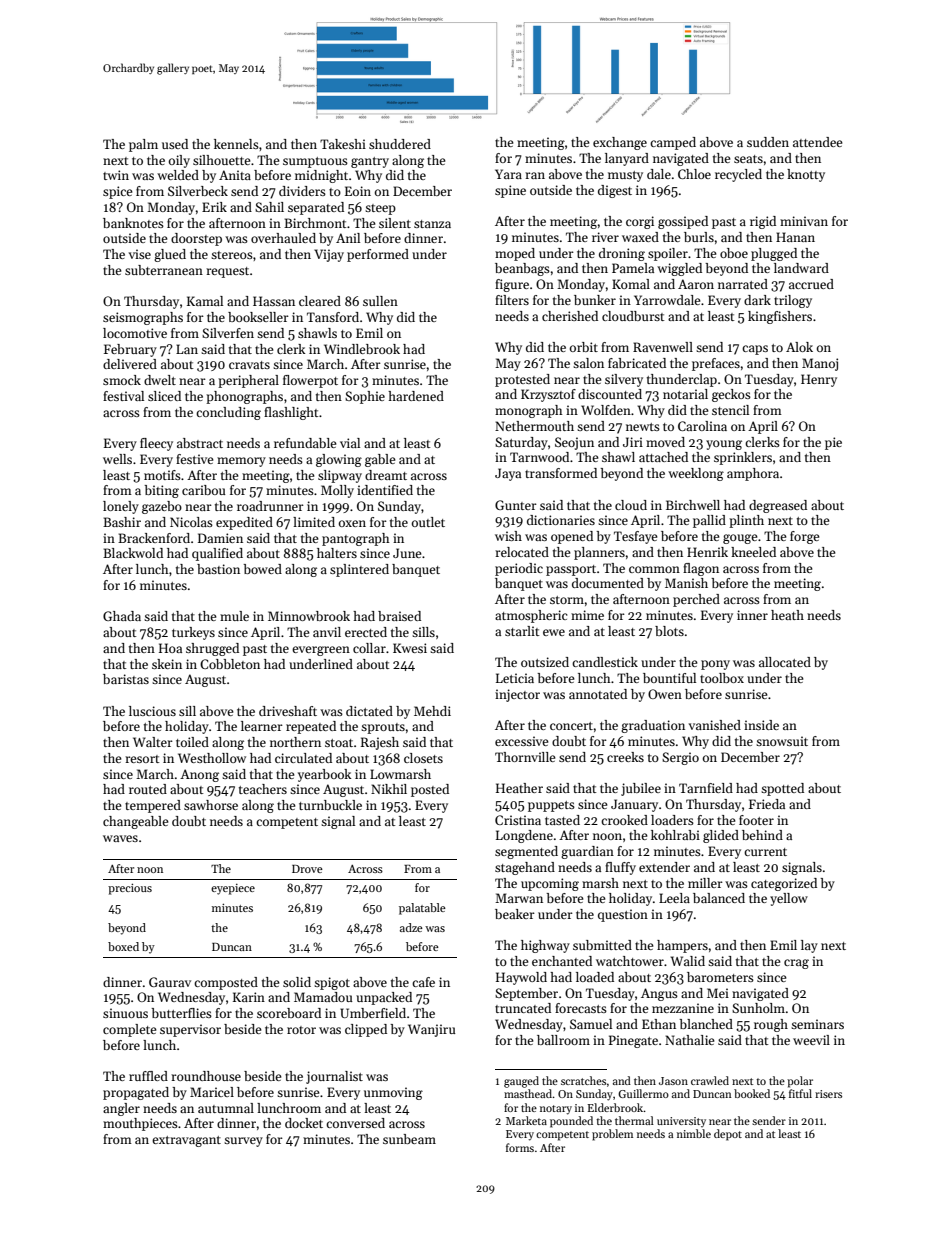  I want to click on skein, so click(167, 664).
